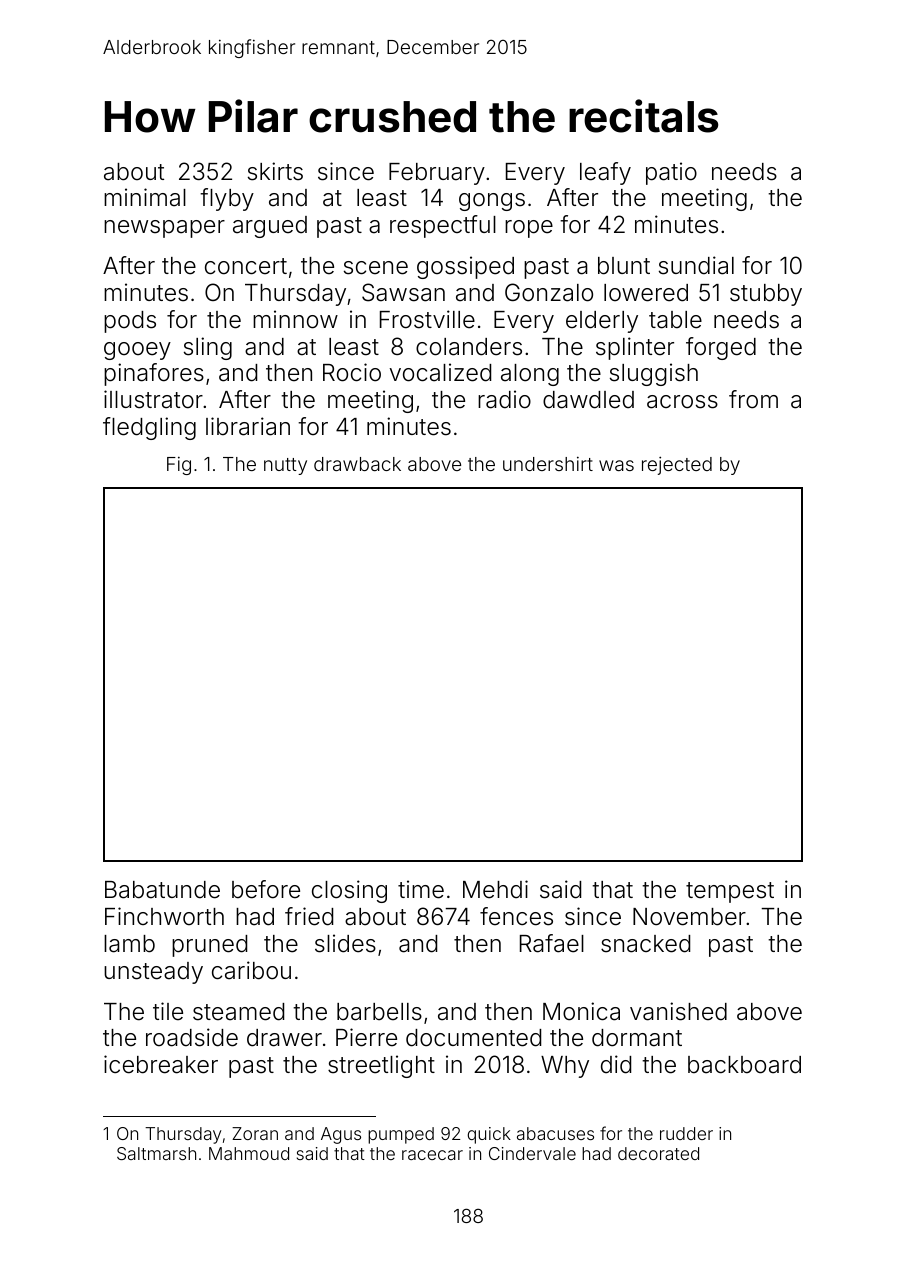 The width and height of the document is (906, 1287). What do you see at coordinates (678, 1011) in the document?
I see `vanished` at bounding box center [678, 1011].
